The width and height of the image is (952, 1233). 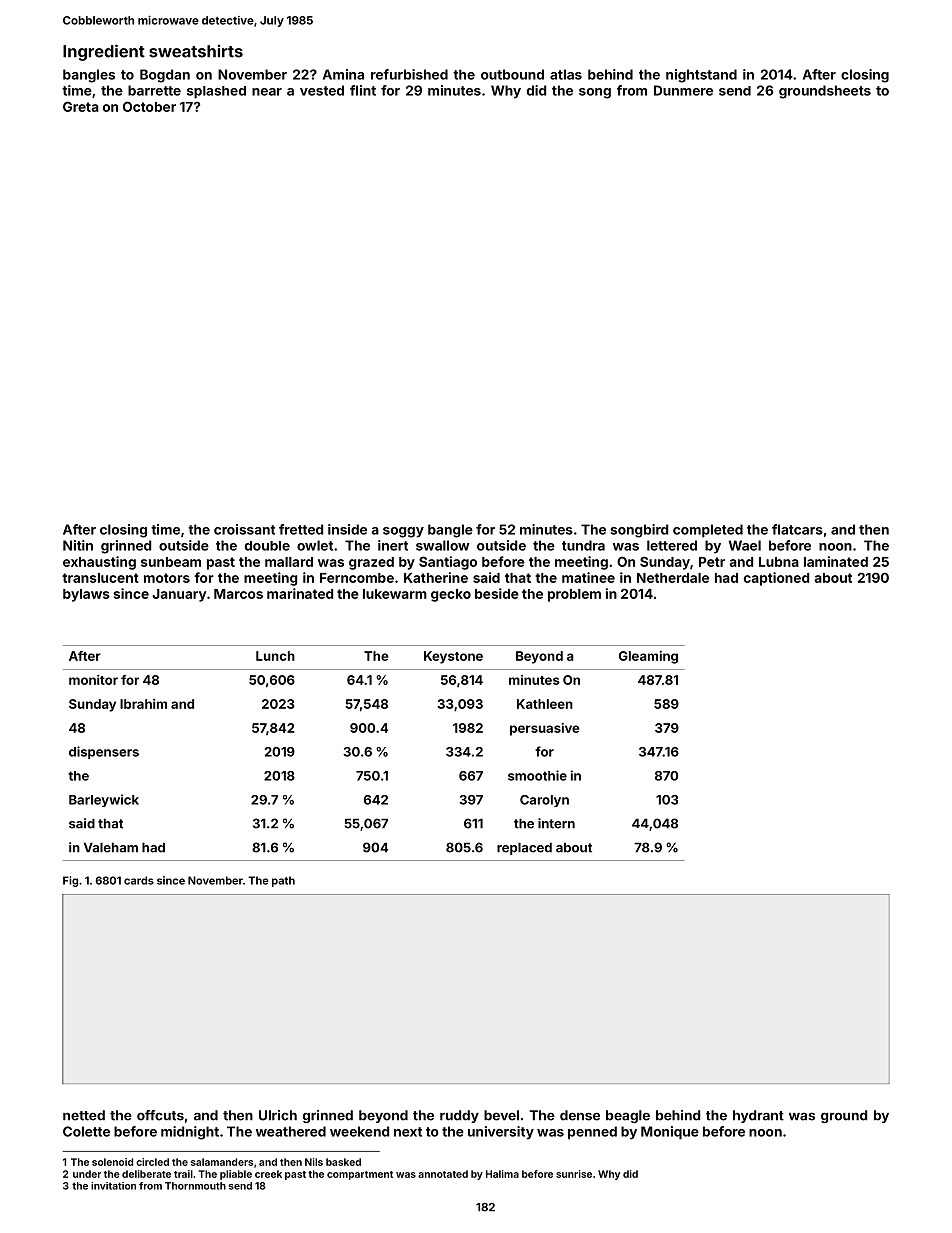 I want to click on Greta, so click(x=81, y=106).
